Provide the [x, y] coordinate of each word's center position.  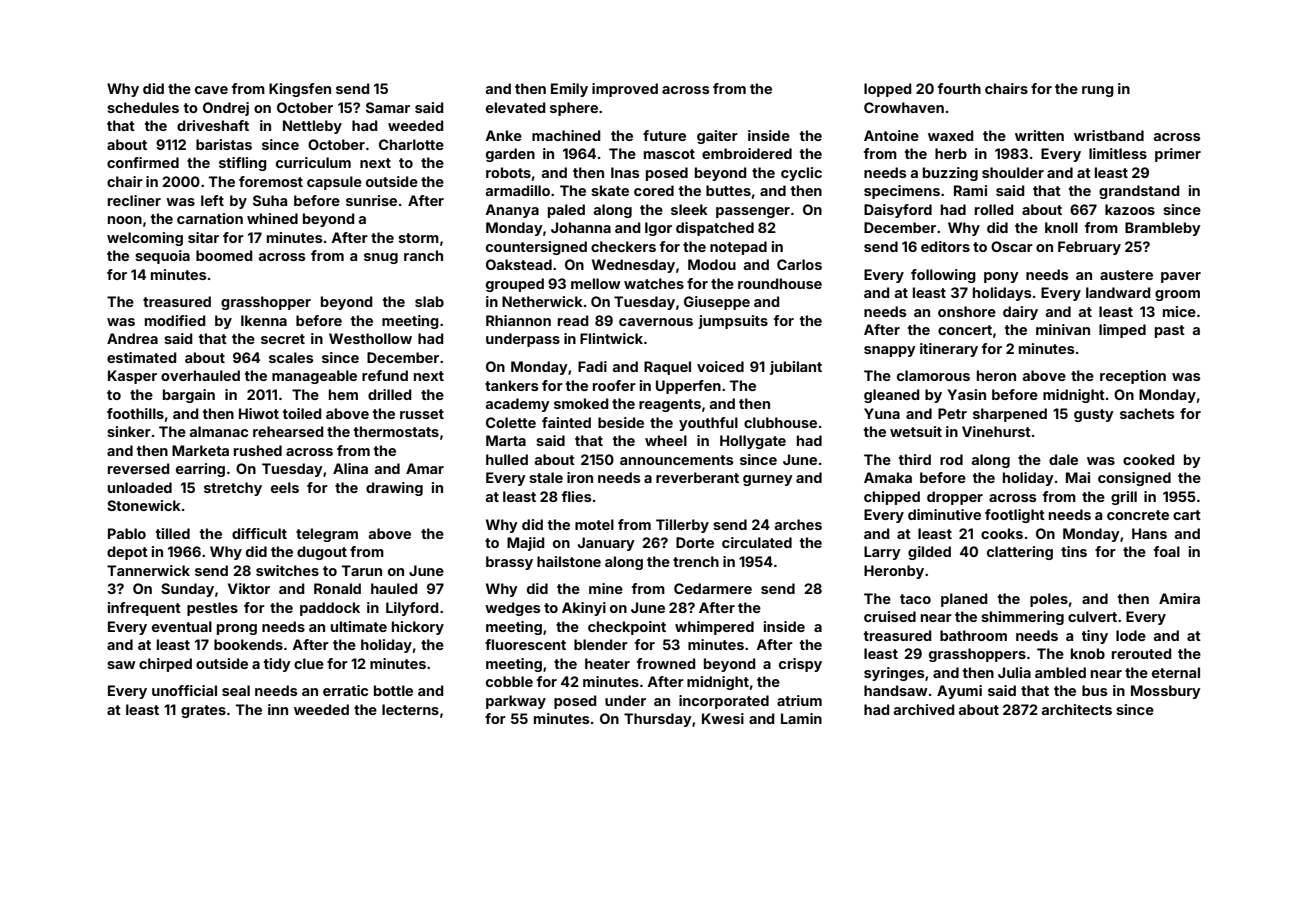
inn [278, 709]
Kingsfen [300, 90]
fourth [959, 88]
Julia [1014, 672]
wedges [512, 609]
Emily [569, 90]
